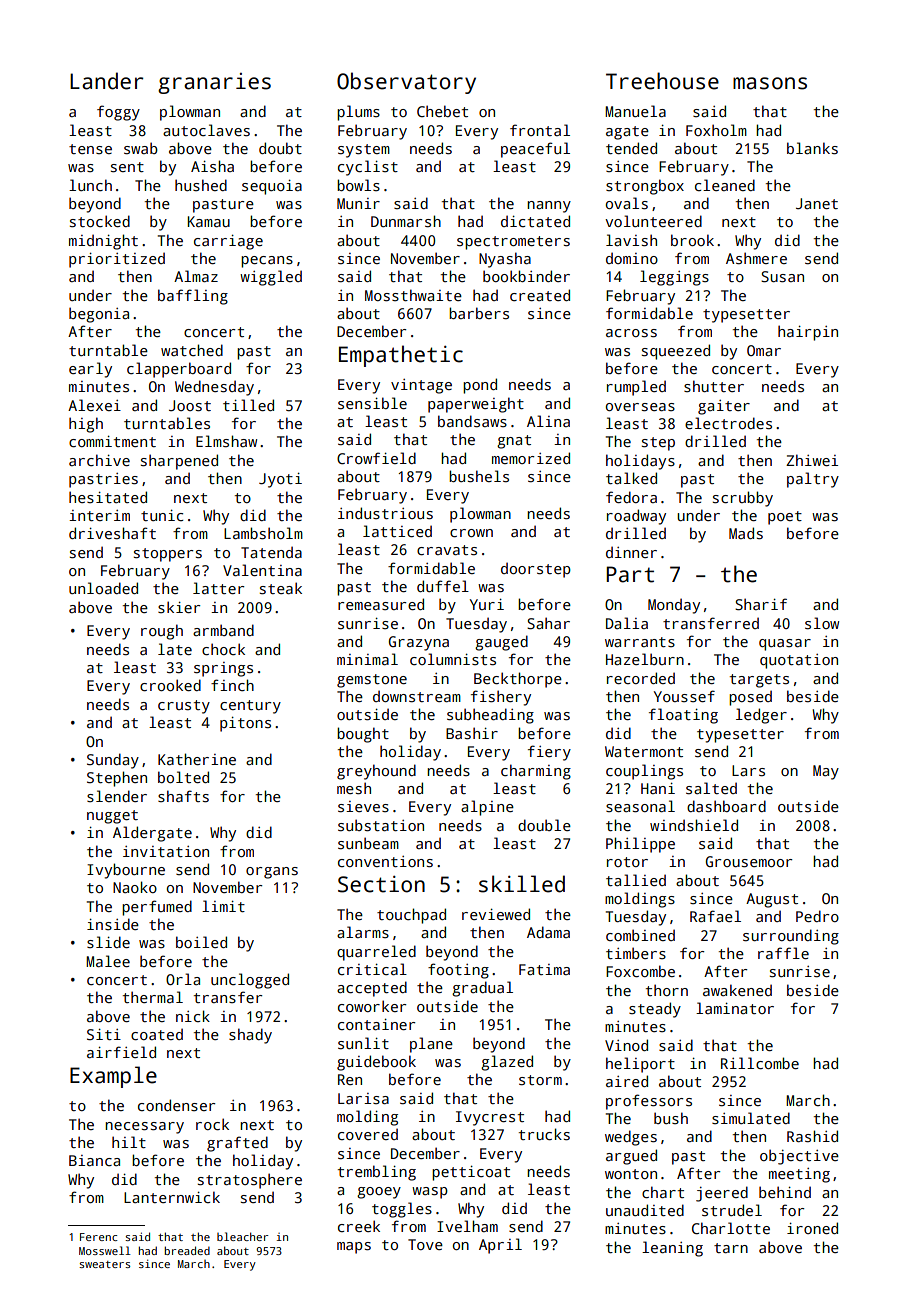 The width and height of the screenshot is (908, 1316). Describe the element at coordinates (280, 148) in the screenshot. I see `doubt` at that location.
